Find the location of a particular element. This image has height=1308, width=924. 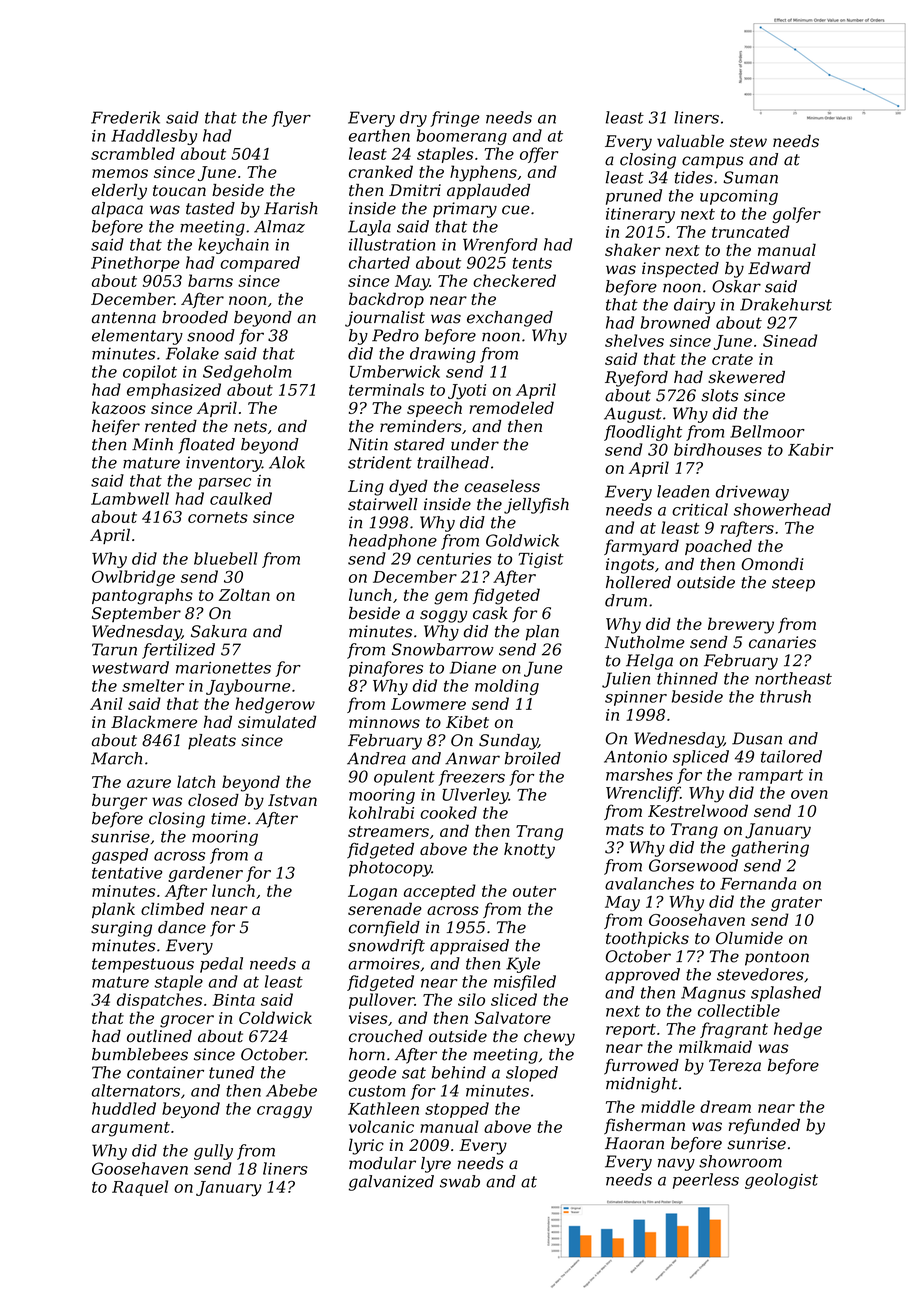

spliced is located at coordinates (701, 758).
